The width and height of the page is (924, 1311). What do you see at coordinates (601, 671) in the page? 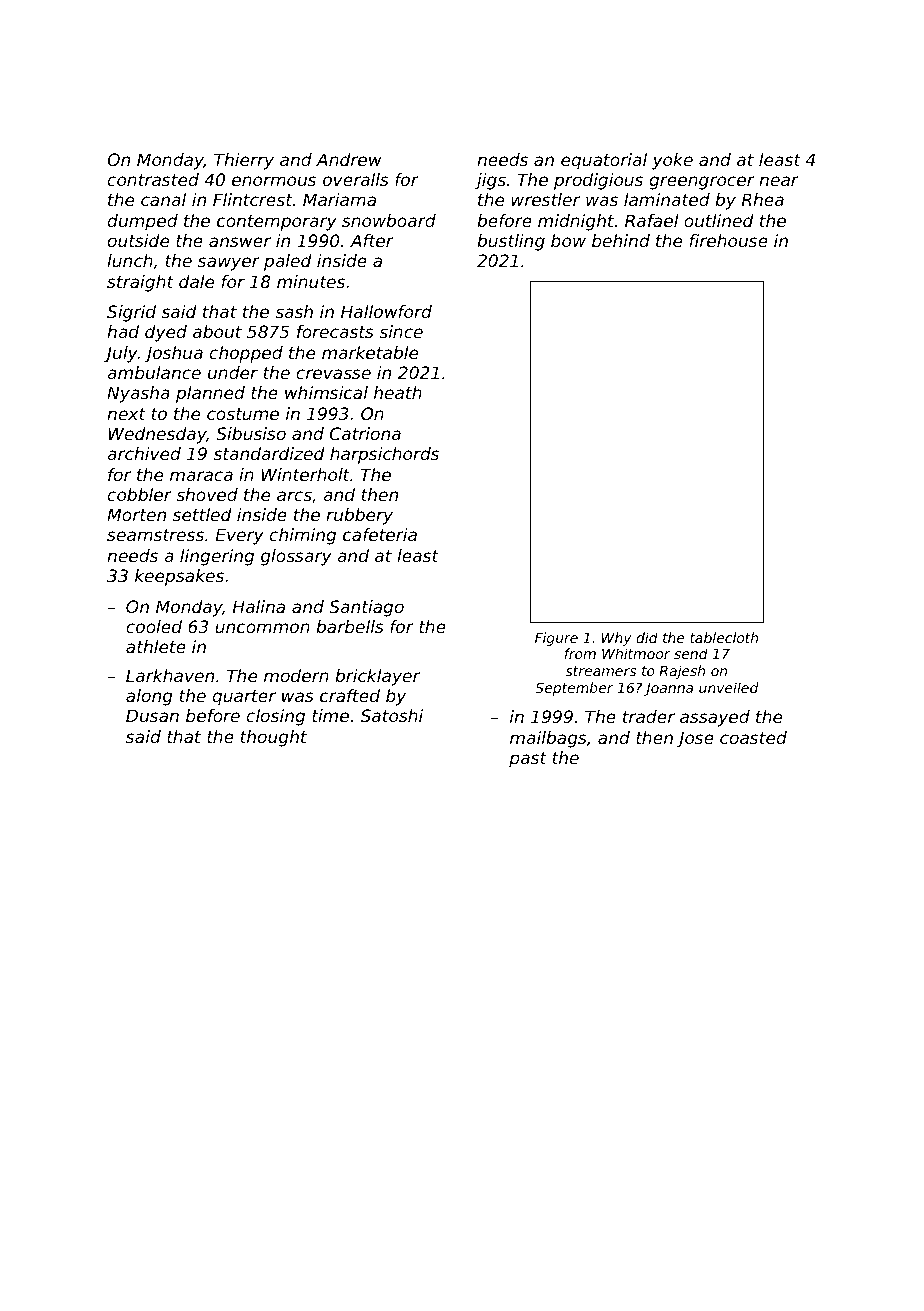
I see `streamers` at bounding box center [601, 671].
